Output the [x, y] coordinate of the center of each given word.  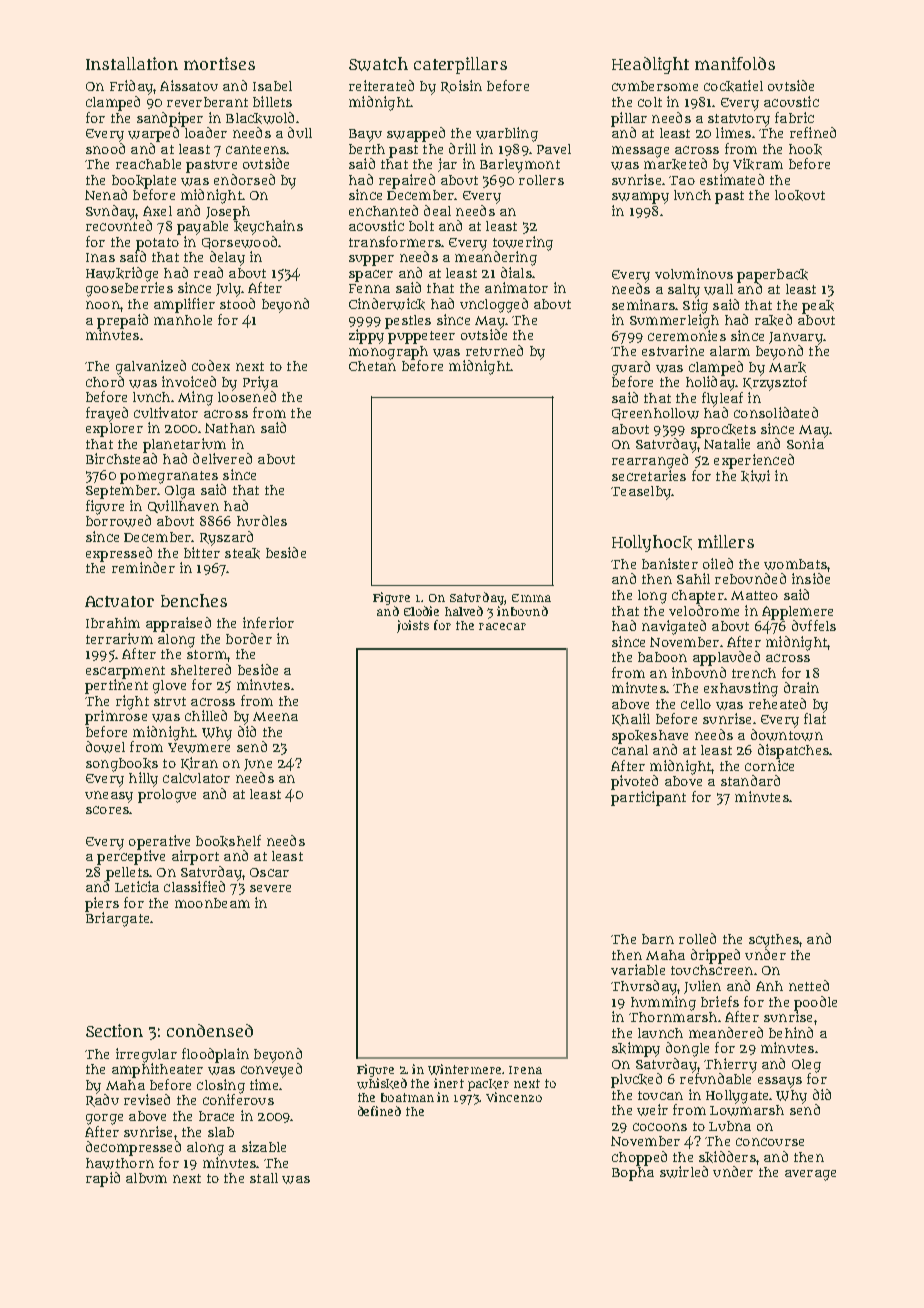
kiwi [755, 476]
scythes [774, 941]
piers [102, 904]
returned [494, 350]
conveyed [271, 1070]
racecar [502, 626]
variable [638, 969]
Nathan [230, 428]
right [132, 702]
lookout [800, 195]
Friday [131, 87]
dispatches [793, 751]
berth [367, 149]
